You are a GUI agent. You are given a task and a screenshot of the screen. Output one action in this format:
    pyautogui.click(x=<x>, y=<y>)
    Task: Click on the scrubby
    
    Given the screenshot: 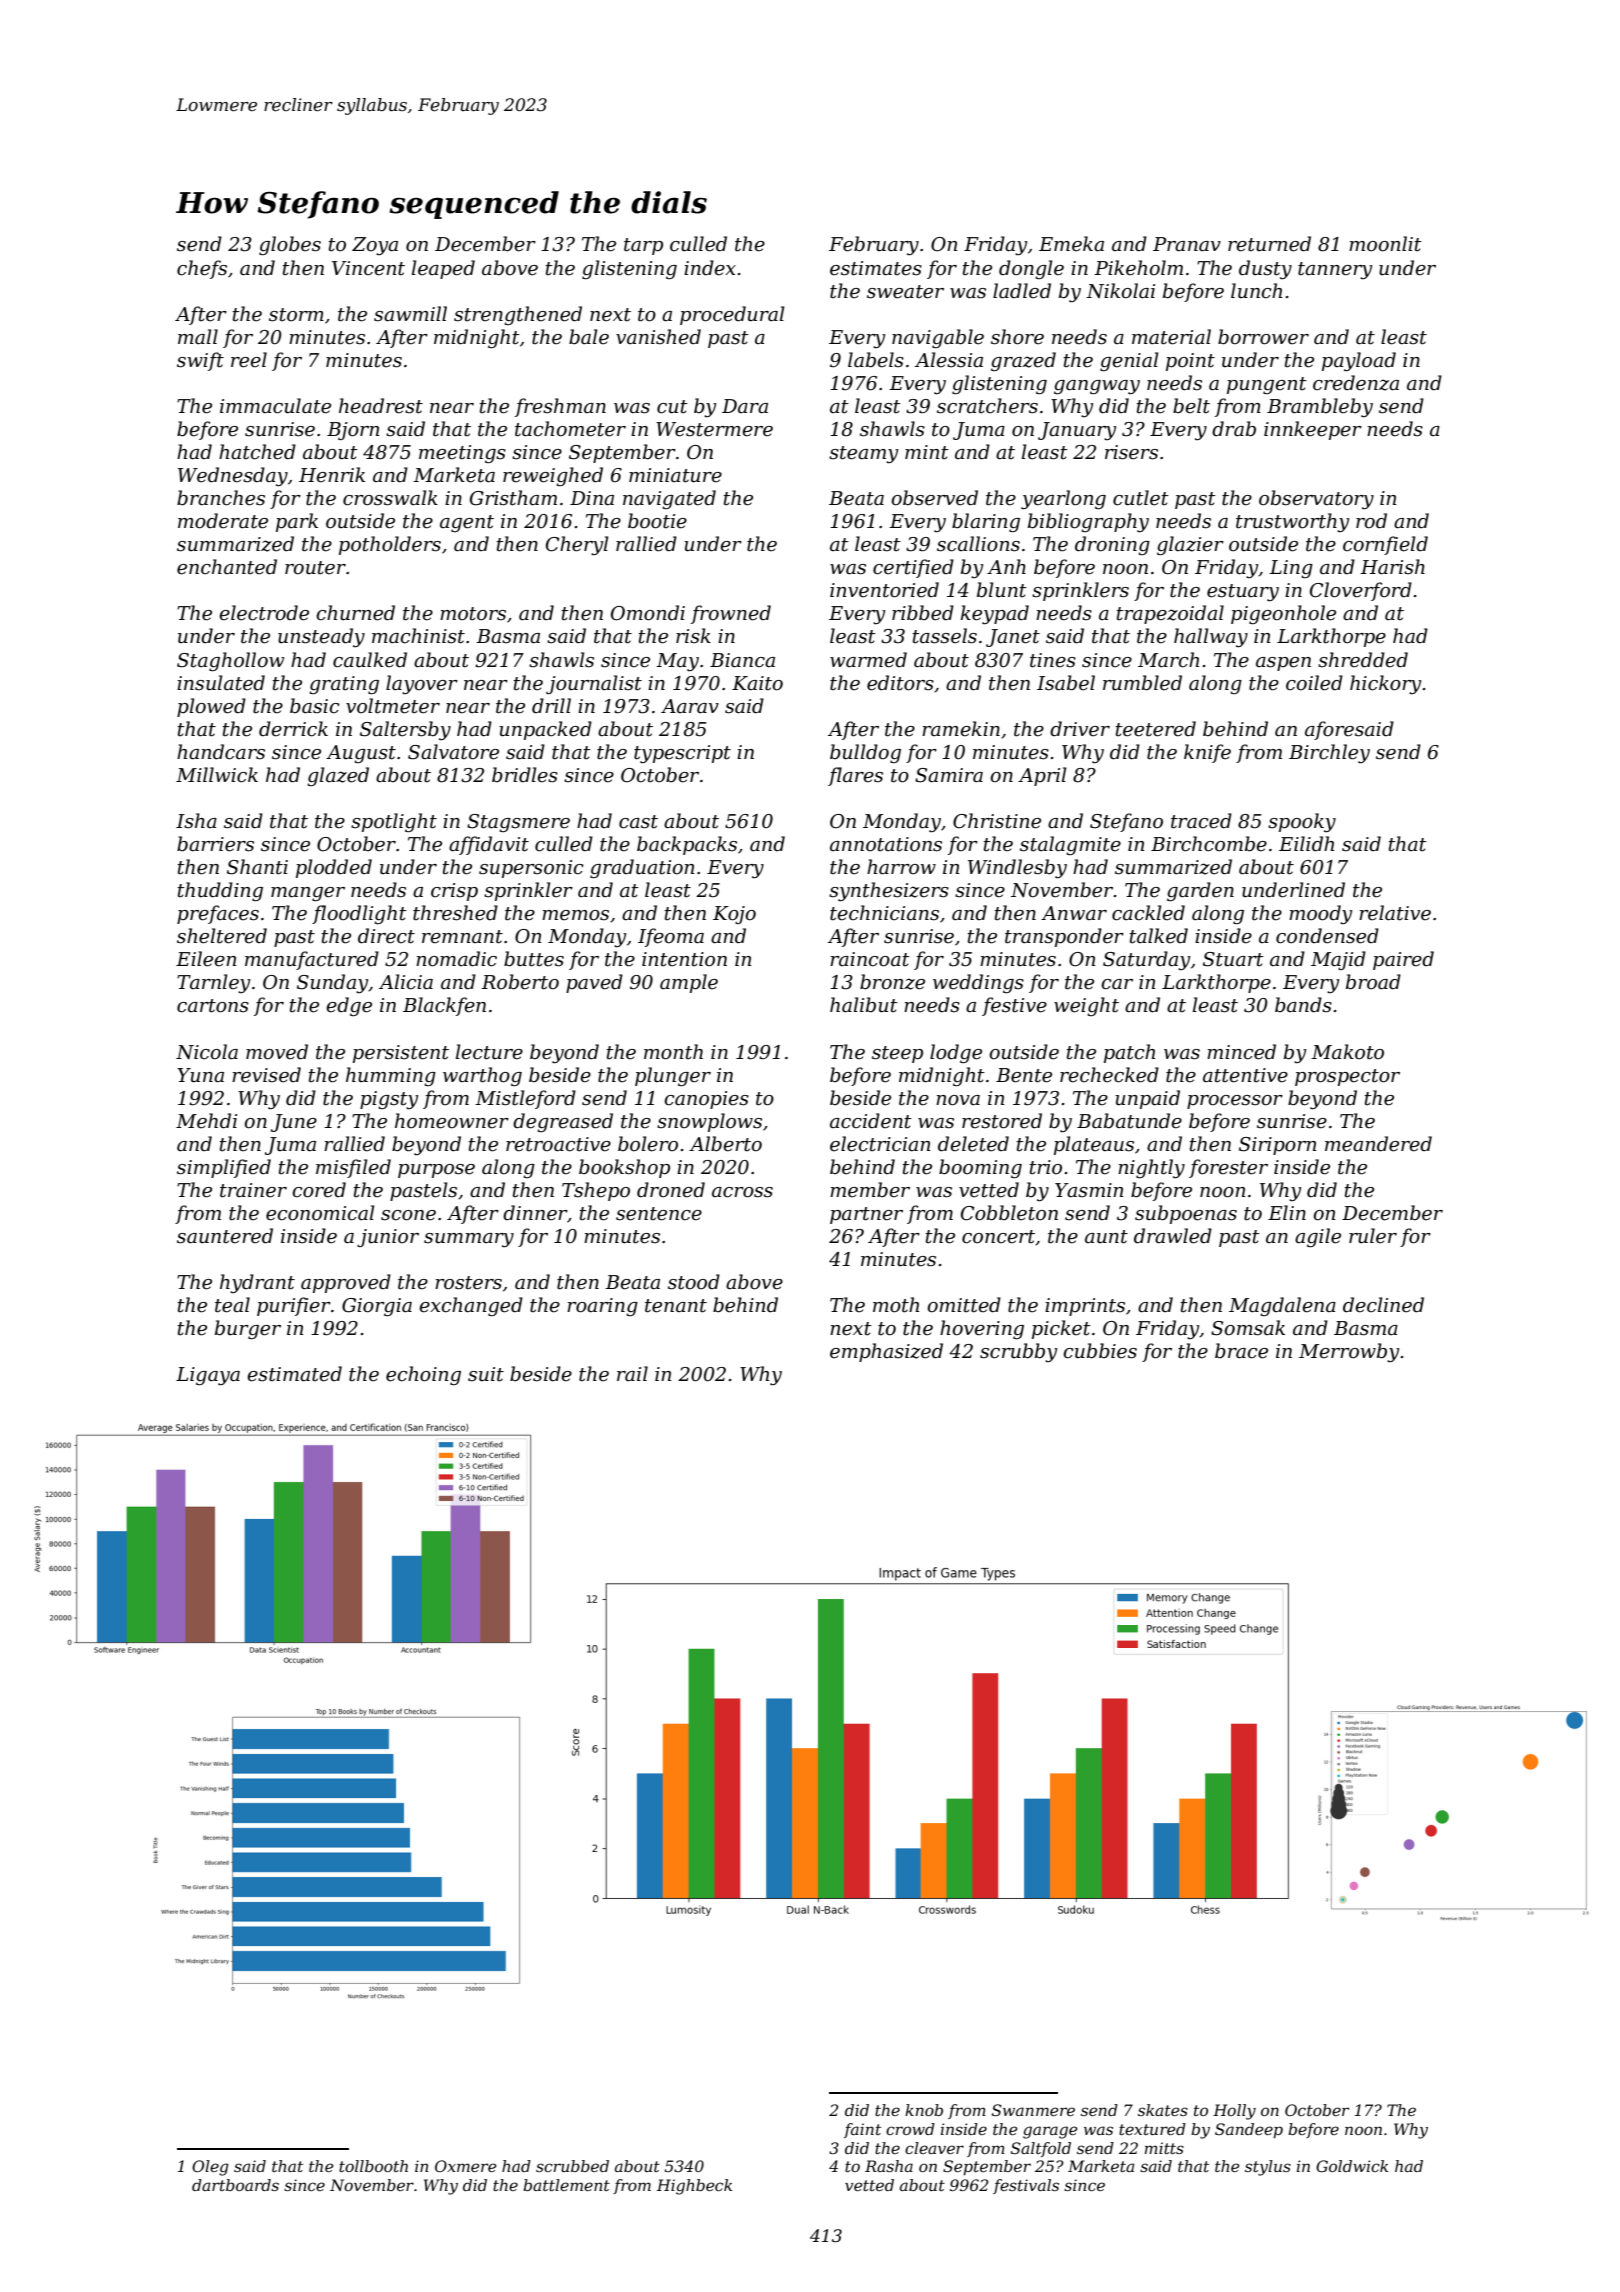 What is the action you would take?
    pyautogui.click(x=1018, y=1352)
